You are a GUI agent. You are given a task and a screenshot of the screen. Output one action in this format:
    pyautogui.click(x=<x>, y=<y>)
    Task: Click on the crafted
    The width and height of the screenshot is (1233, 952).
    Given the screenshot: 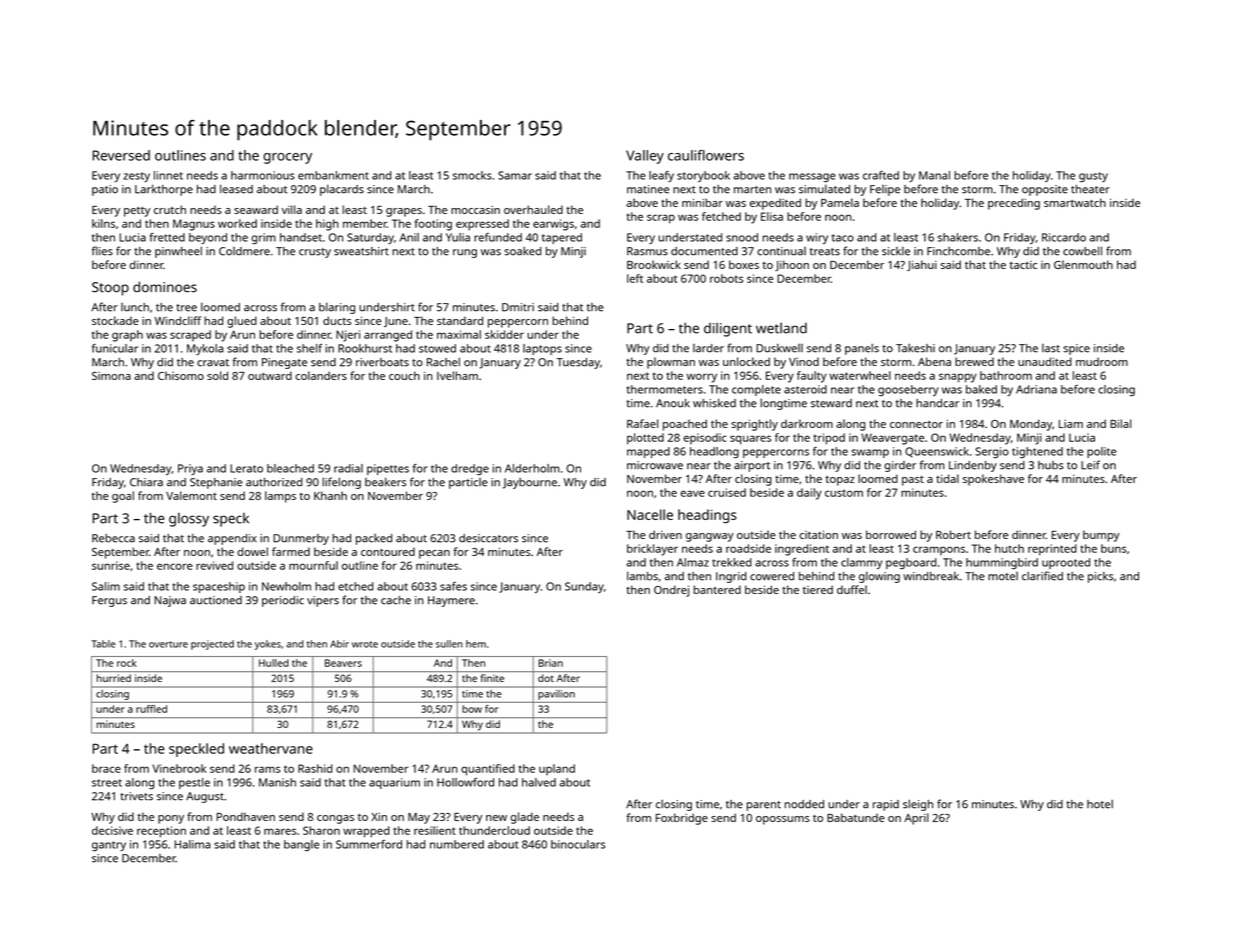 What is the action you would take?
    pyautogui.click(x=881, y=175)
